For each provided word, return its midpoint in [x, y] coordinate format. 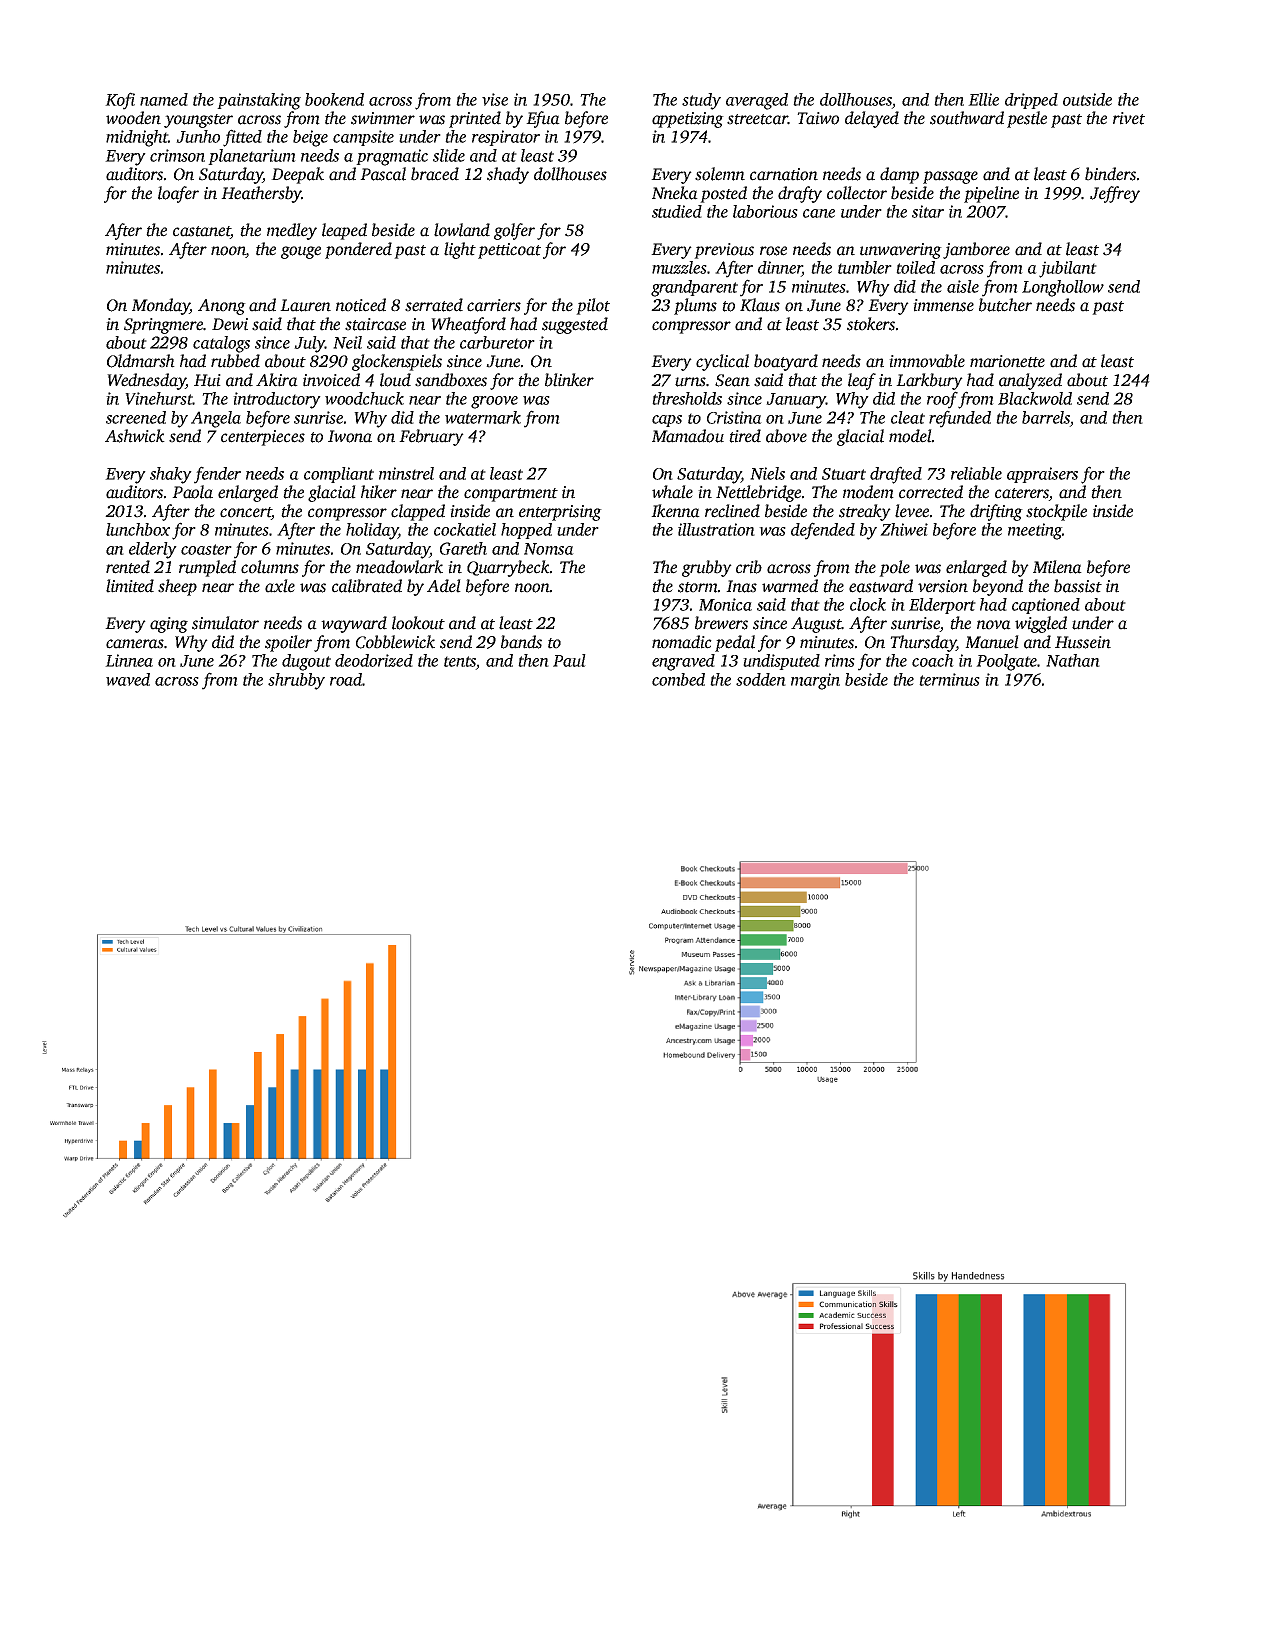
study [701, 101]
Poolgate [1006, 662]
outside [1087, 99]
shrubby [296, 681]
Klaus [760, 305]
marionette [1007, 361]
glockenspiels [397, 362]
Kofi [120, 101]
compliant [339, 475]
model [910, 436]
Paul [569, 660]
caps [667, 421]
